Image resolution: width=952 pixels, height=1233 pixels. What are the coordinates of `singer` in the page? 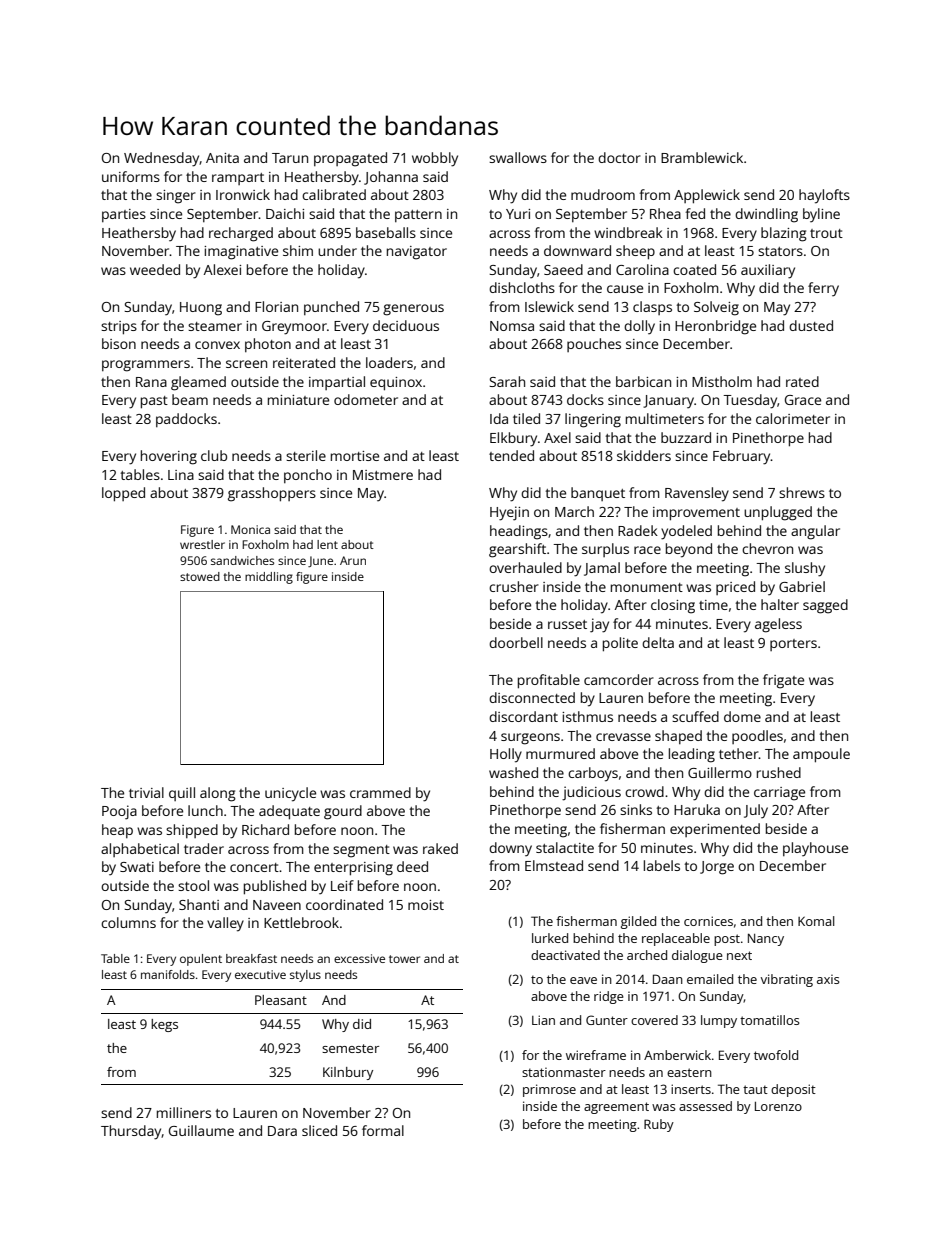 It's located at (176, 197).
